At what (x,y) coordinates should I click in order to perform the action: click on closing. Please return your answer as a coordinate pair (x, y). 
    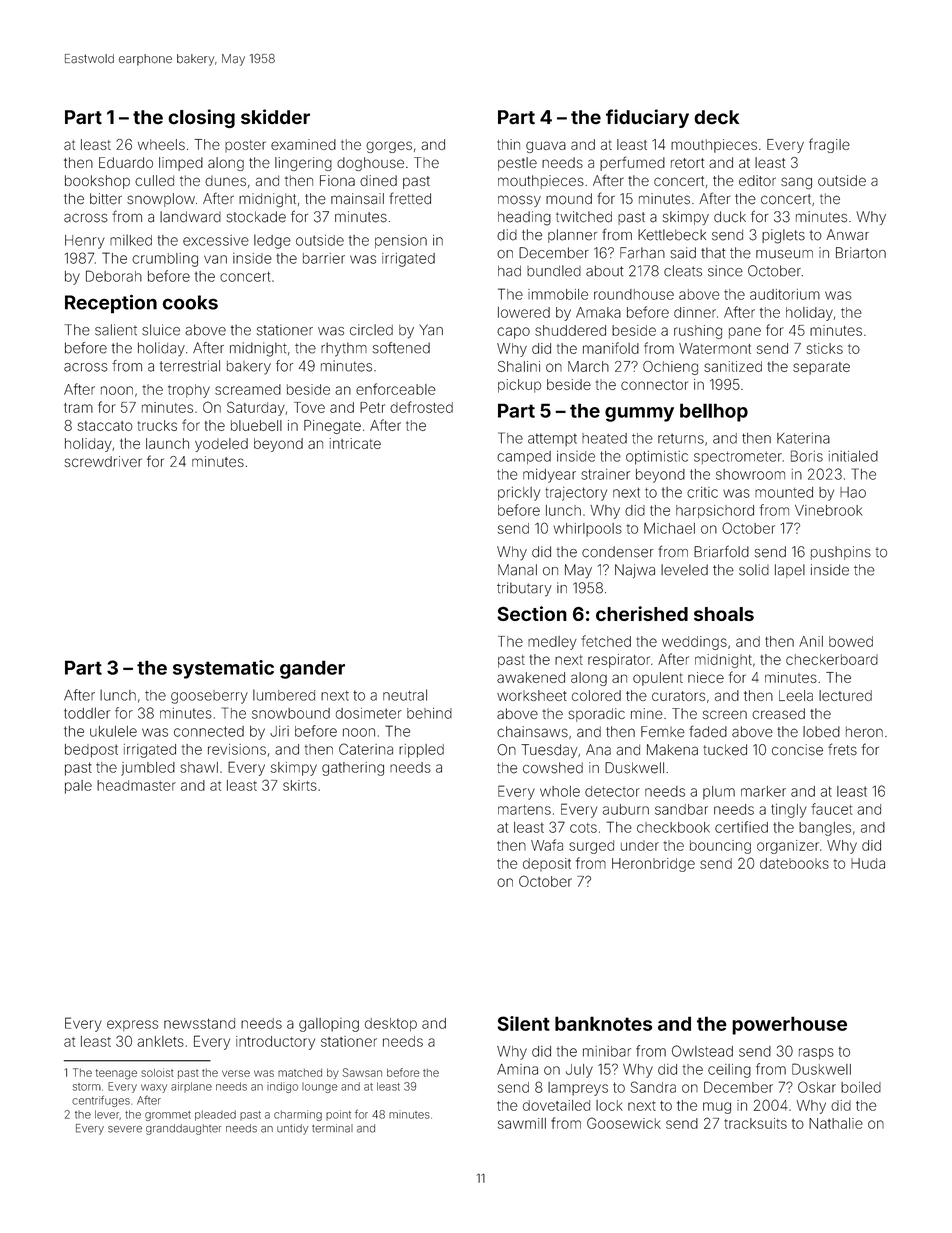
    Looking at the image, I should click on (201, 118).
